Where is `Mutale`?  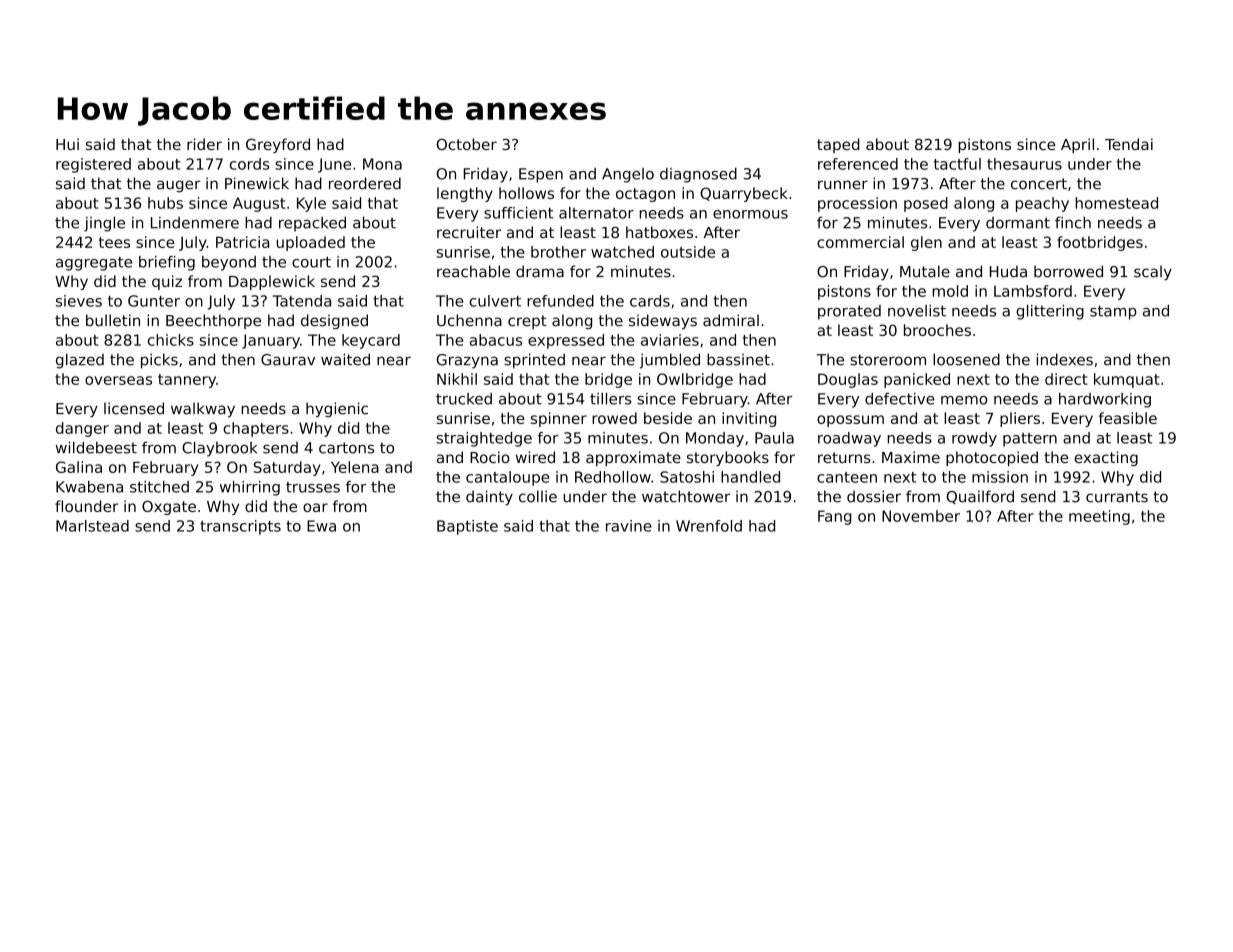 Mutale is located at coordinates (925, 271).
